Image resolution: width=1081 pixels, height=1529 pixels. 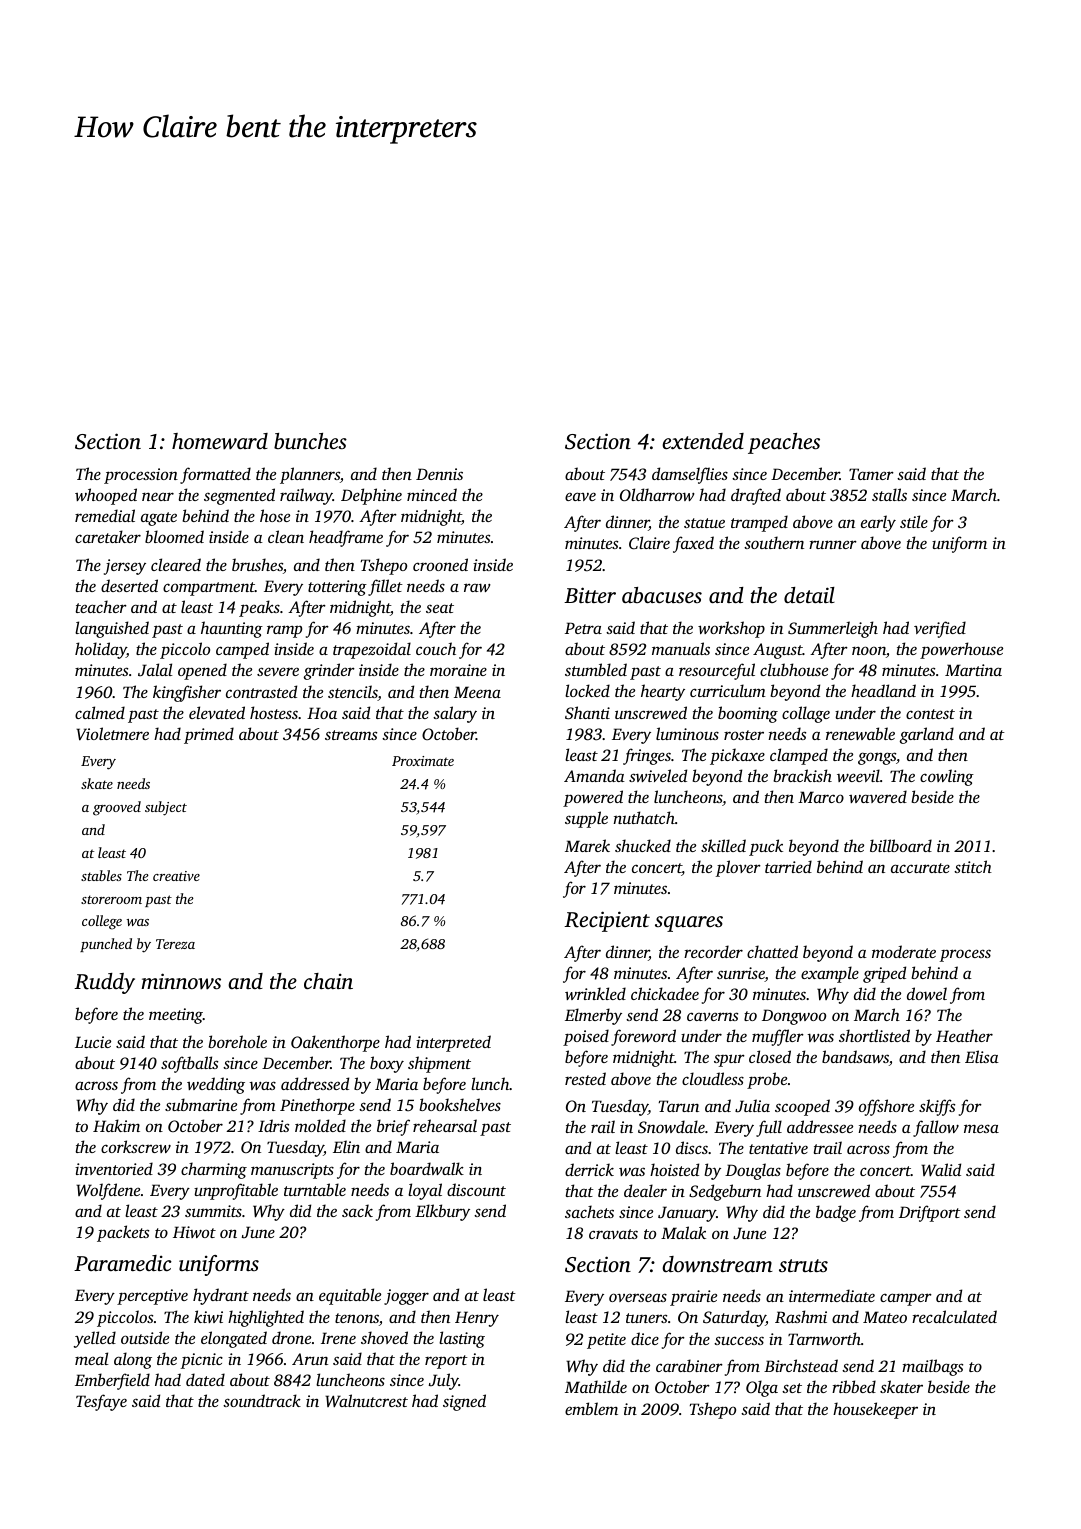 I want to click on jersey, so click(x=125, y=567).
